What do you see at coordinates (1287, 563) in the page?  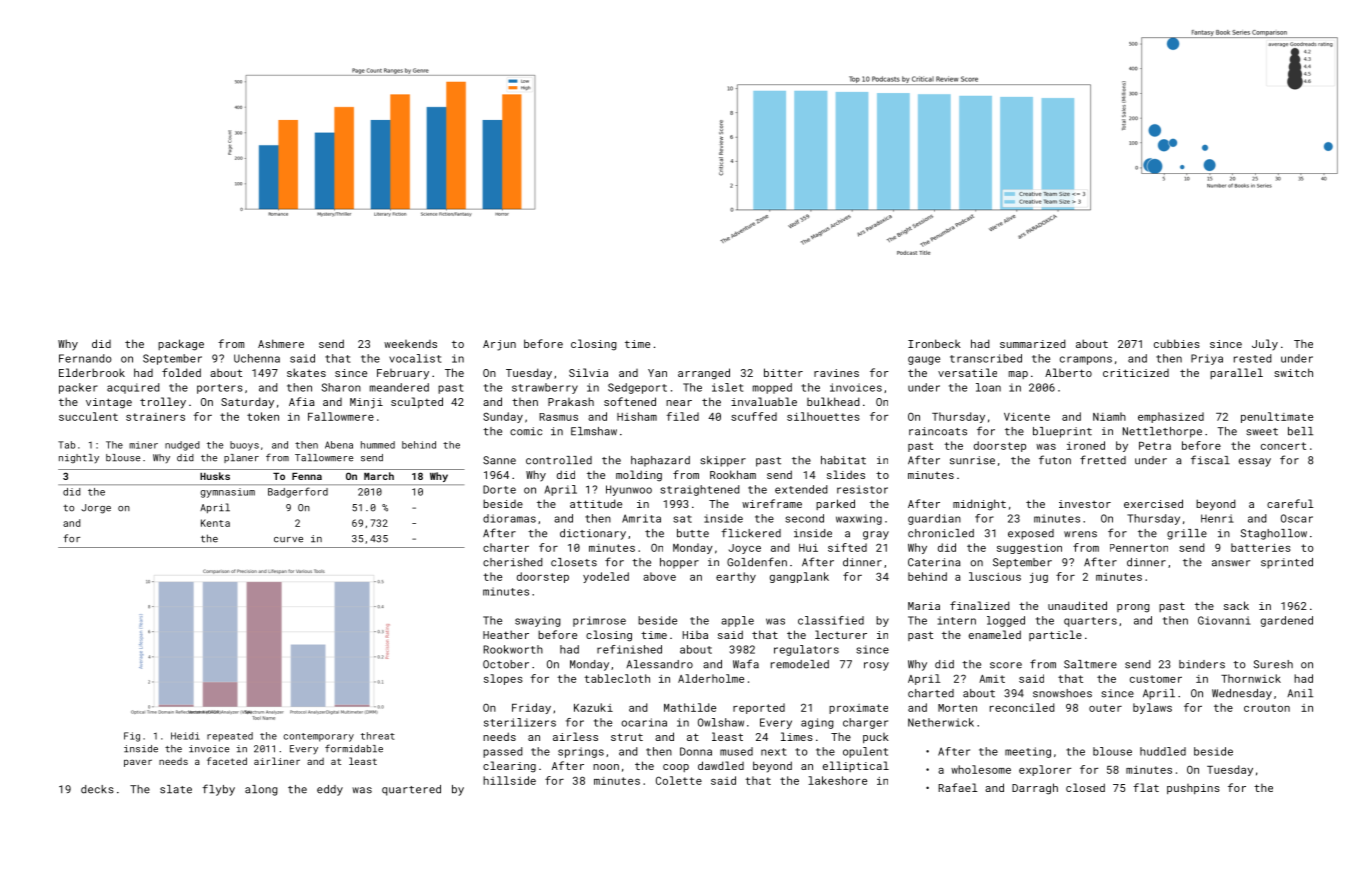 I see `sprinted` at bounding box center [1287, 563].
